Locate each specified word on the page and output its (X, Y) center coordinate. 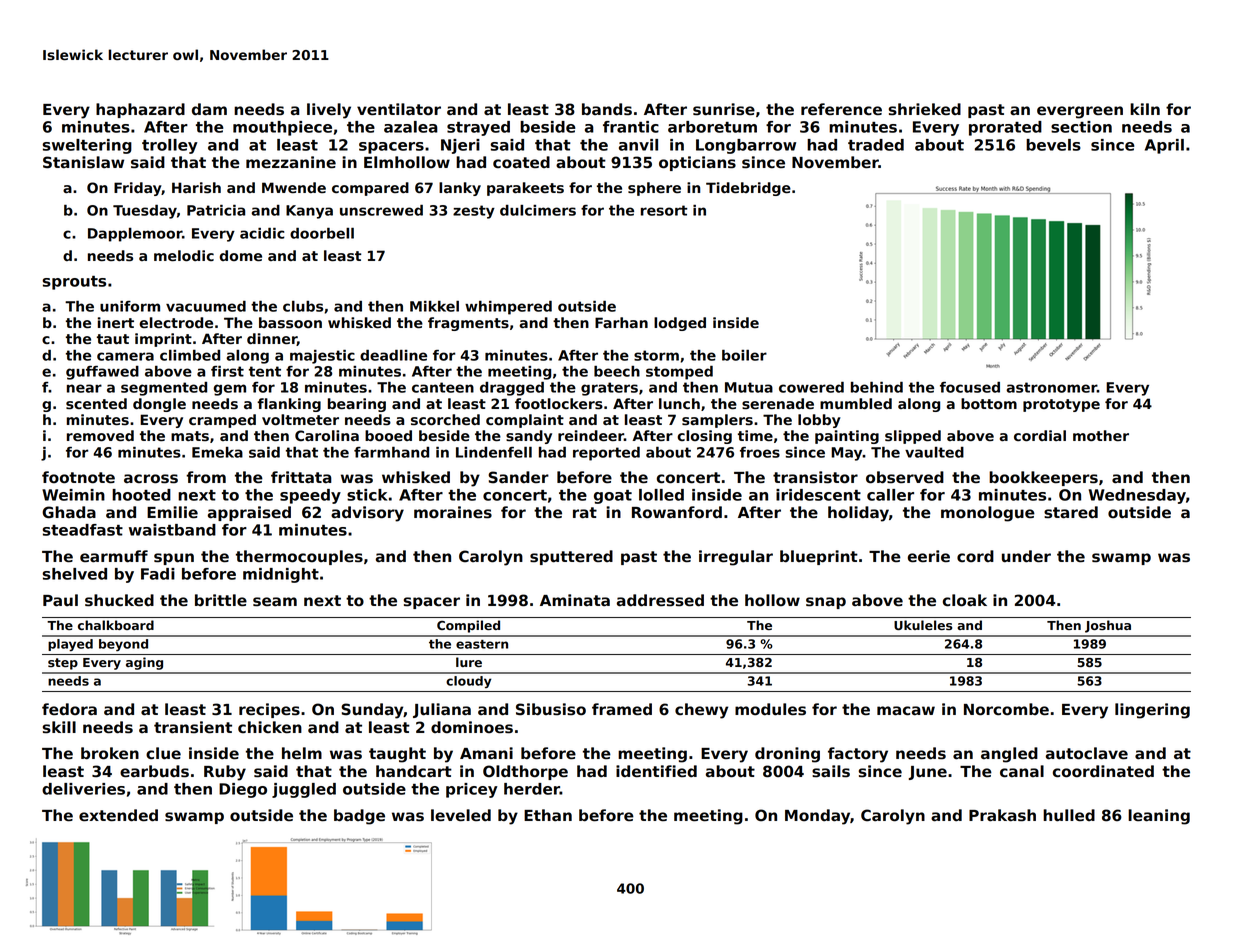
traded (876, 145)
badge (359, 817)
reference (841, 109)
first (227, 371)
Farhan (621, 323)
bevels (1053, 145)
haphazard (140, 110)
